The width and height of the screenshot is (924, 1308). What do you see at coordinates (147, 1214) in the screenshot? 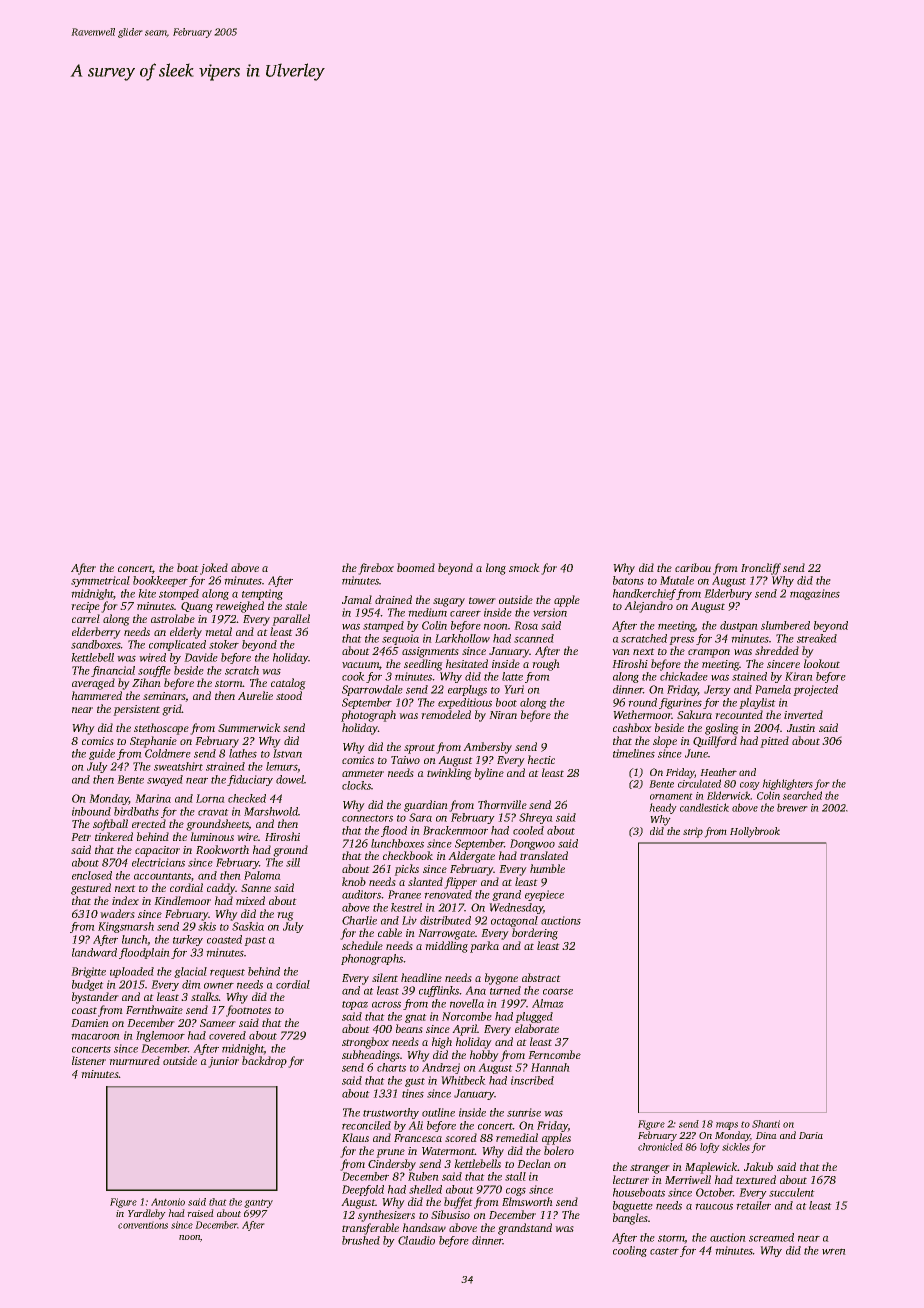
I see `Yardleby` at bounding box center [147, 1214].
